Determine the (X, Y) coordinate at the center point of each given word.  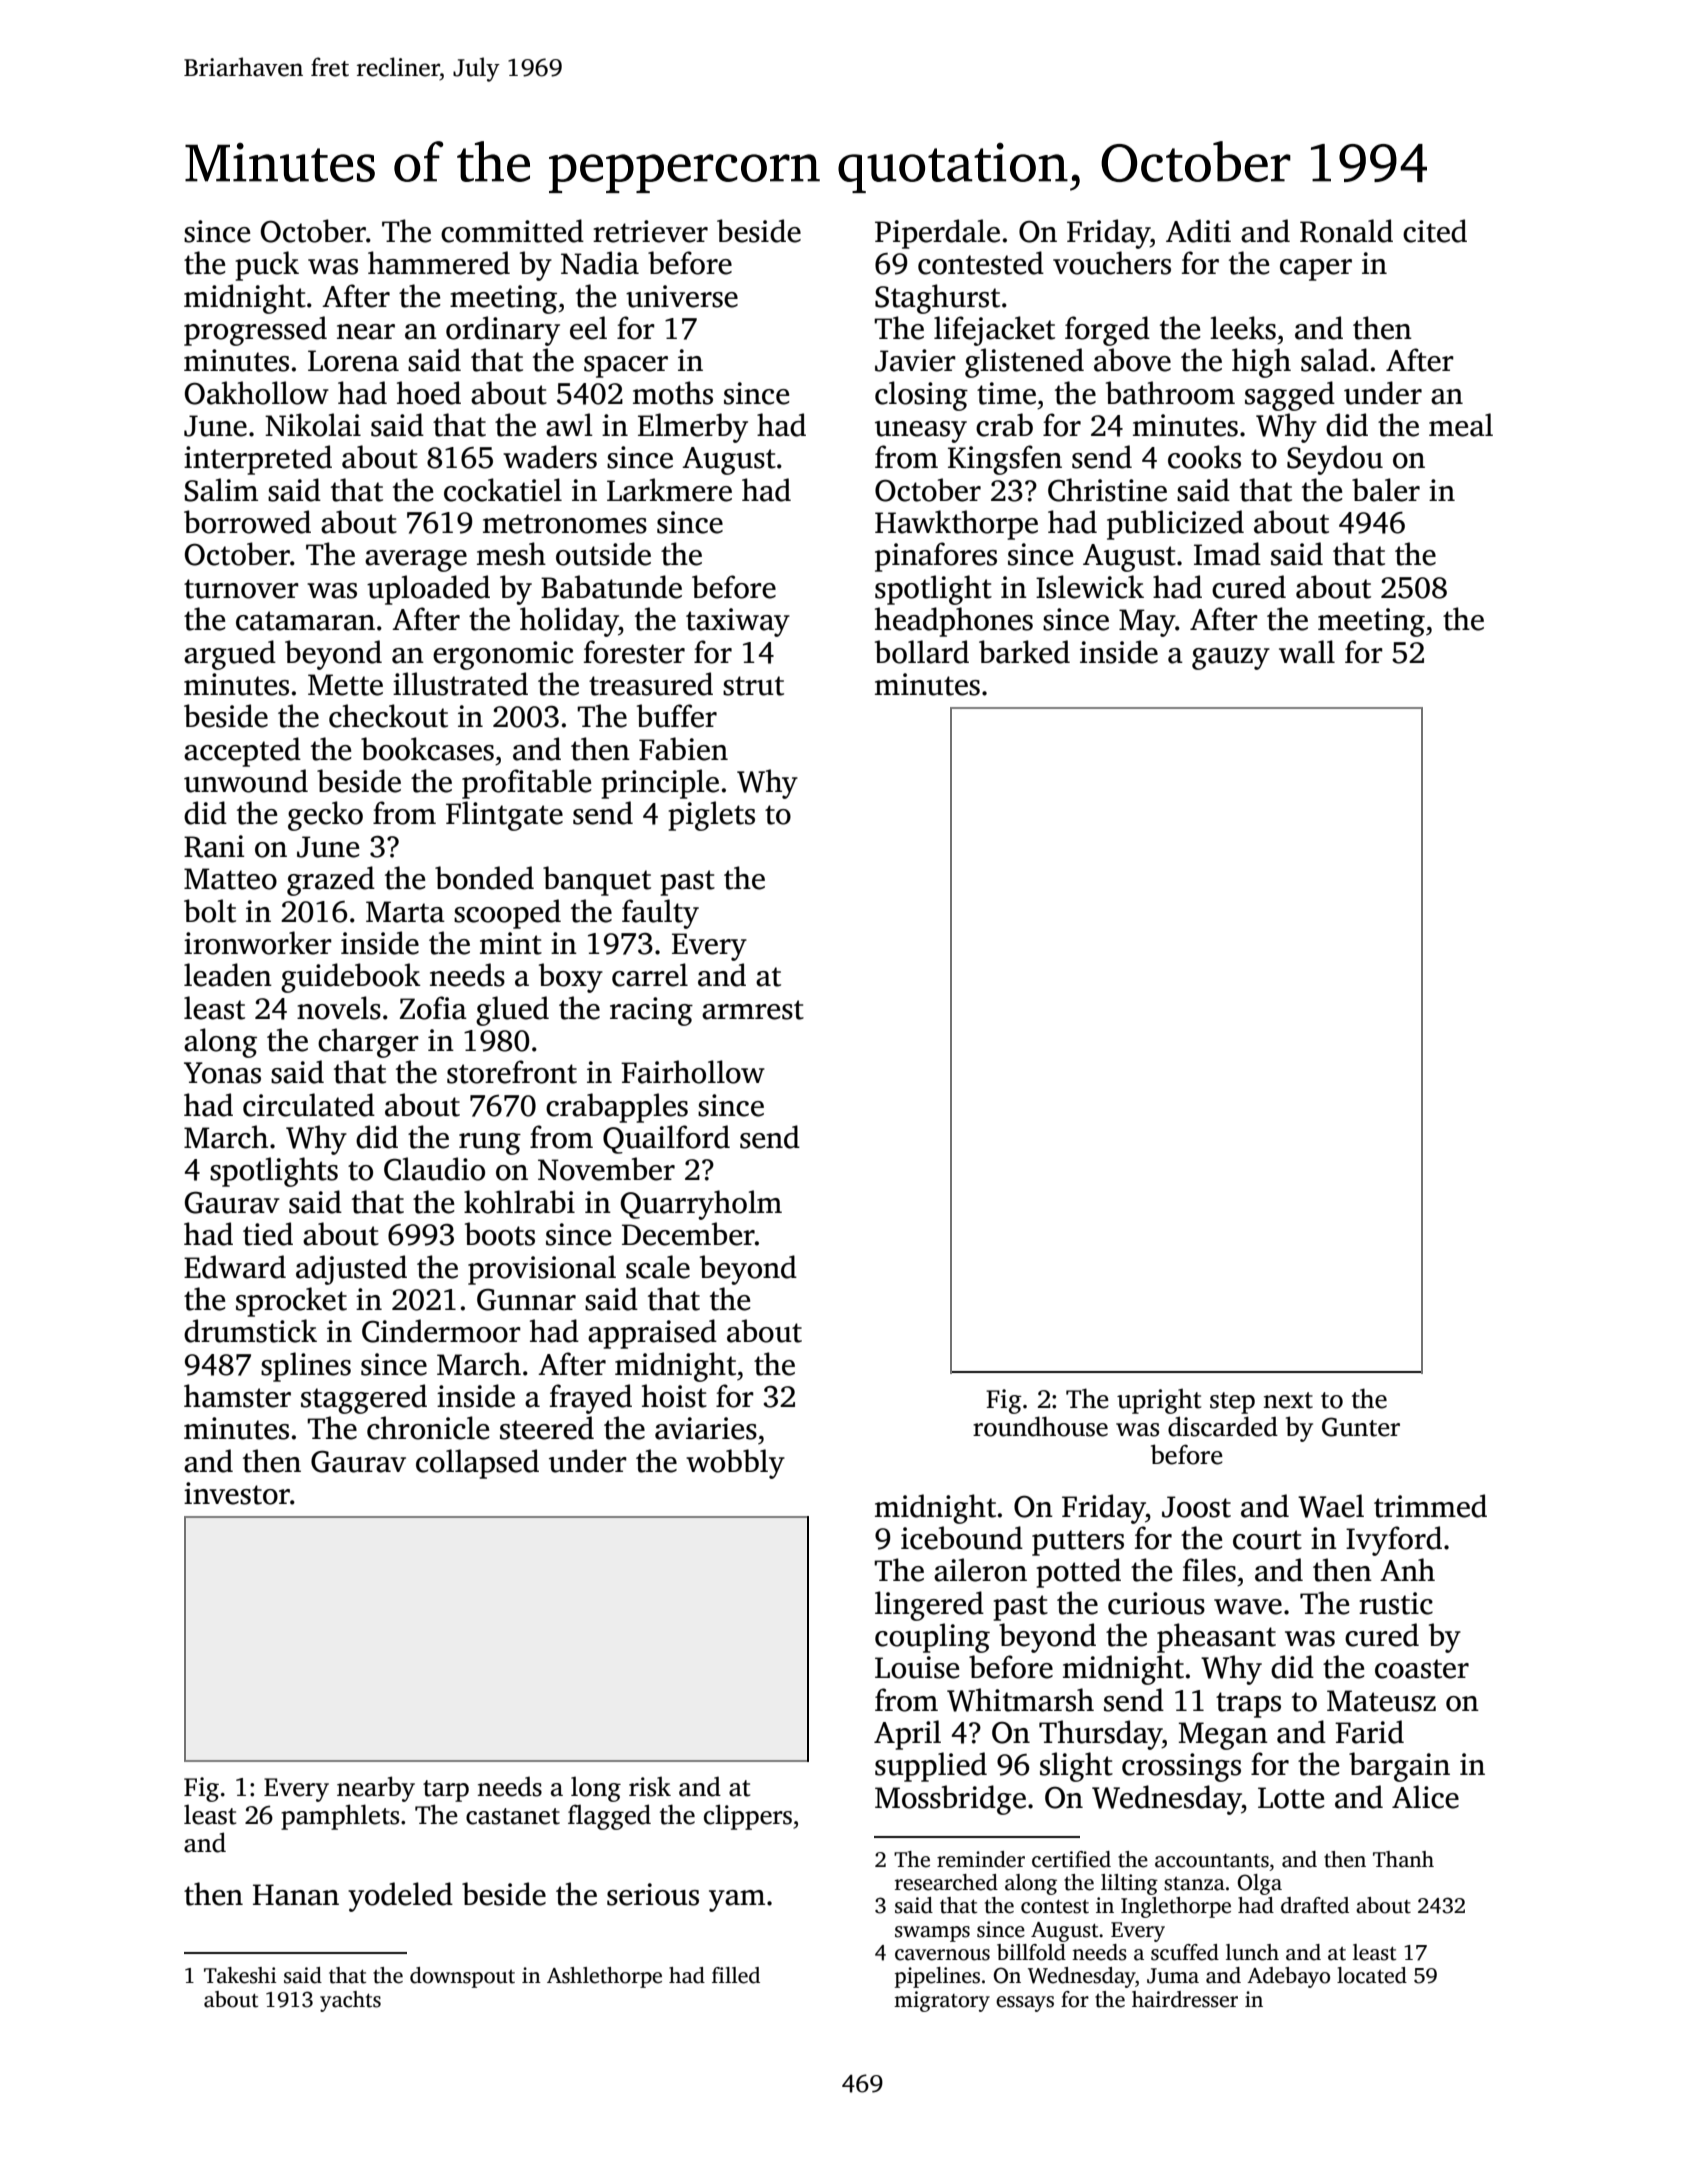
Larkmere (669, 490)
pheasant (1216, 1638)
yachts (350, 2001)
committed (512, 231)
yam (737, 1901)
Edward (235, 1267)
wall (1307, 652)
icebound (962, 1538)
